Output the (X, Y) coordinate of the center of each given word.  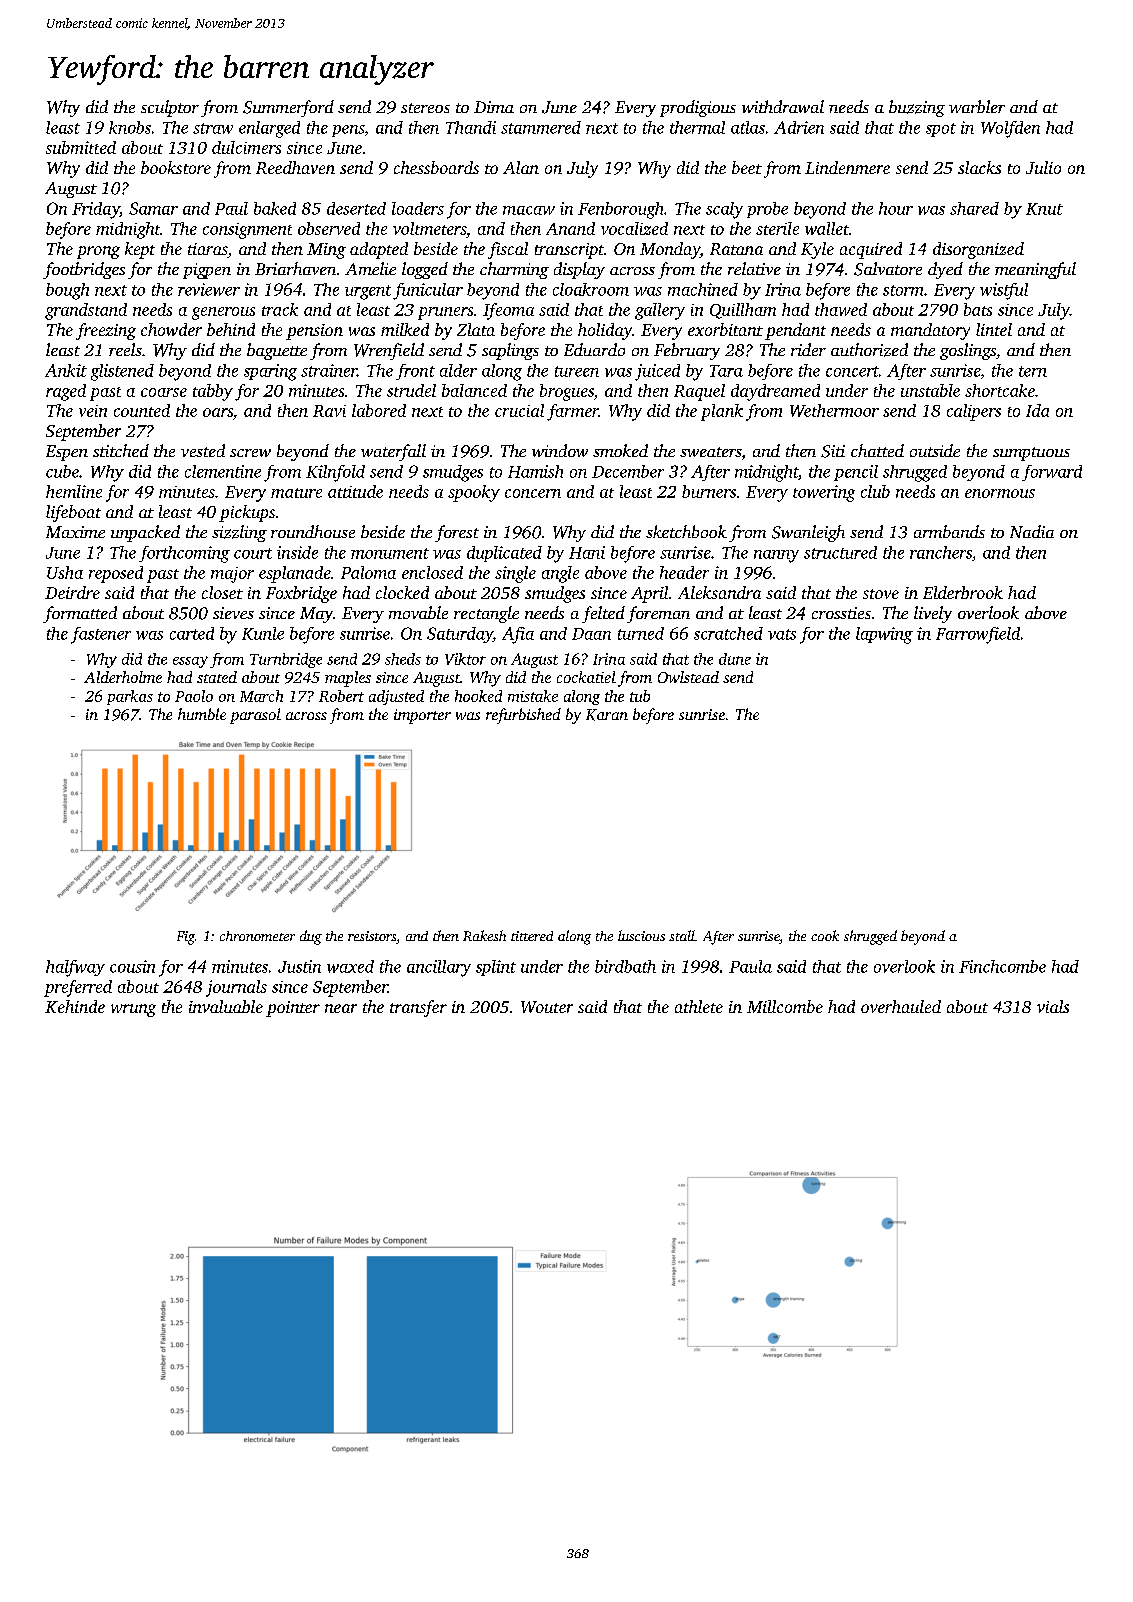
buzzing (917, 108)
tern (1033, 371)
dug (311, 937)
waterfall (393, 452)
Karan (607, 715)
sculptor (170, 108)
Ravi (329, 411)
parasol (255, 716)
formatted (80, 614)
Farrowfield (978, 635)
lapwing (884, 635)
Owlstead (688, 677)
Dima (494, 107)
